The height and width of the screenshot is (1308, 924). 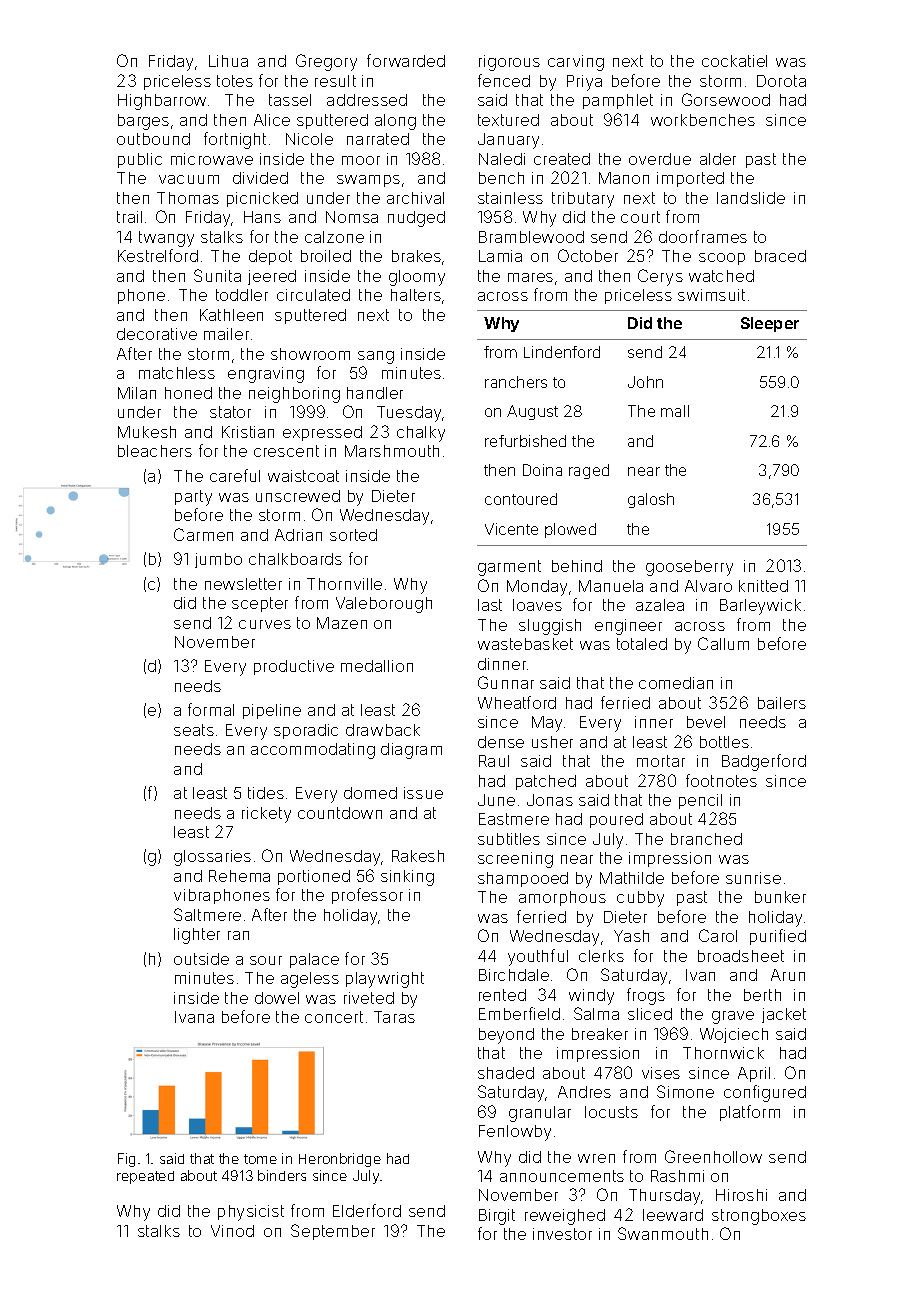 I want to click on Vinod, so click(x=232, y=1231).
